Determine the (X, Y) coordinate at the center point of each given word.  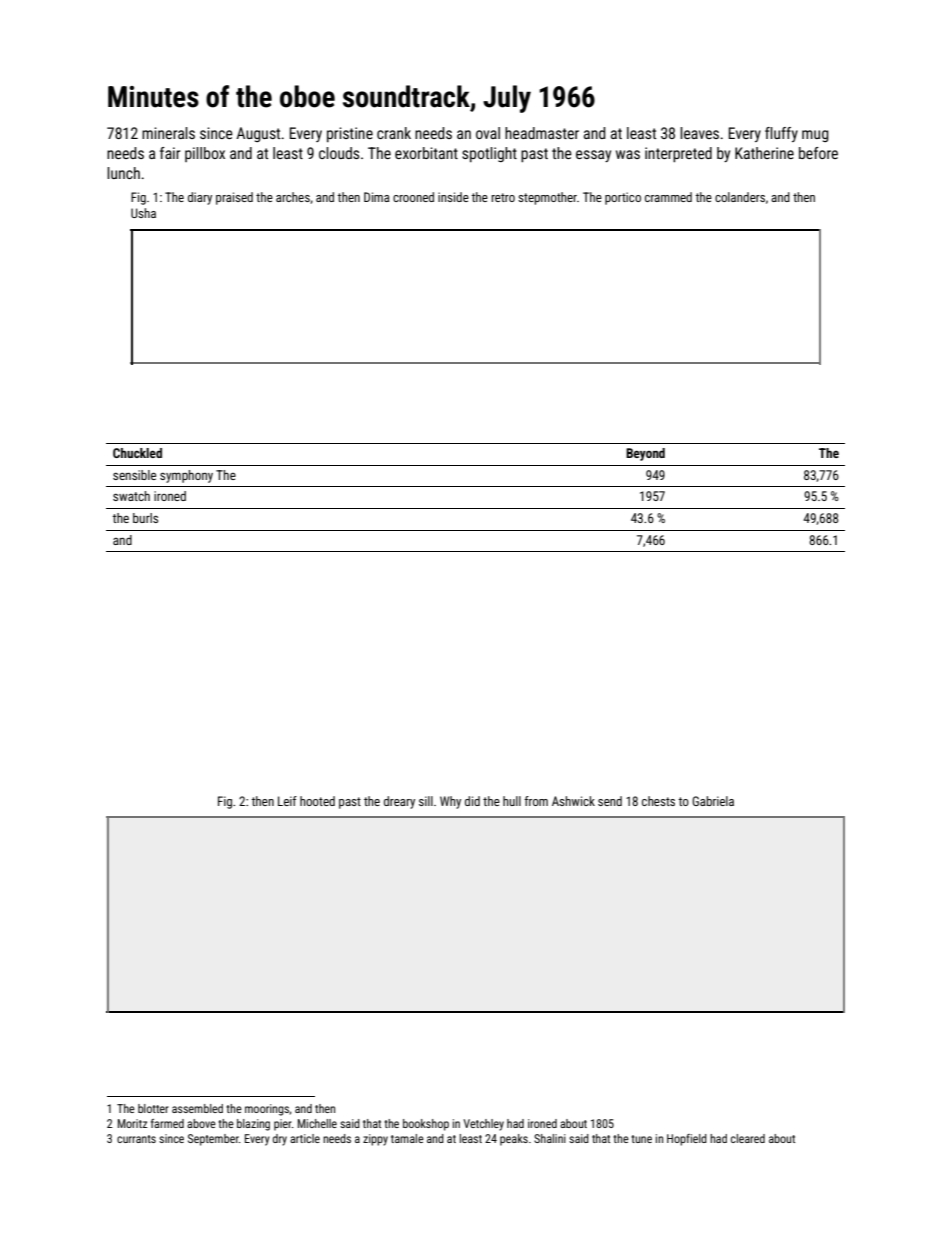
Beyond (645, 454)
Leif (287, 801)
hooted (317, 801)
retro (503, 197)
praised (234, 198)
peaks (514, 1140)
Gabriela (713, 801)
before (818, 153)
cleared (748, 1138)
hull (512, 801)
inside (453, 197)
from (536, 801)
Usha (143, 213)
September (213, 1140)
